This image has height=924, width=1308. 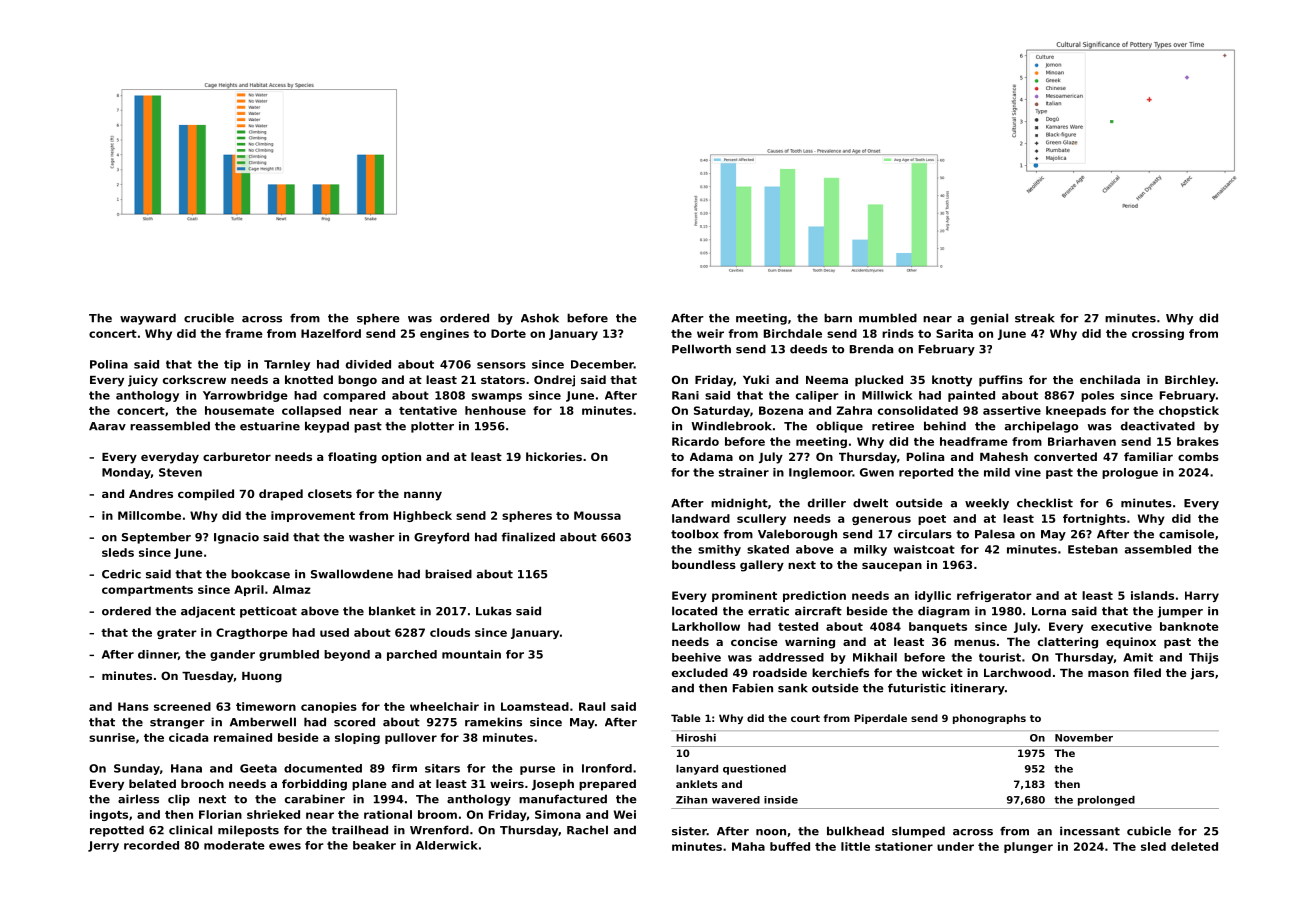 What do you see at coordinates (1012, 410) in the image?
I see `assertive` at bounding box center [1012, 410].
